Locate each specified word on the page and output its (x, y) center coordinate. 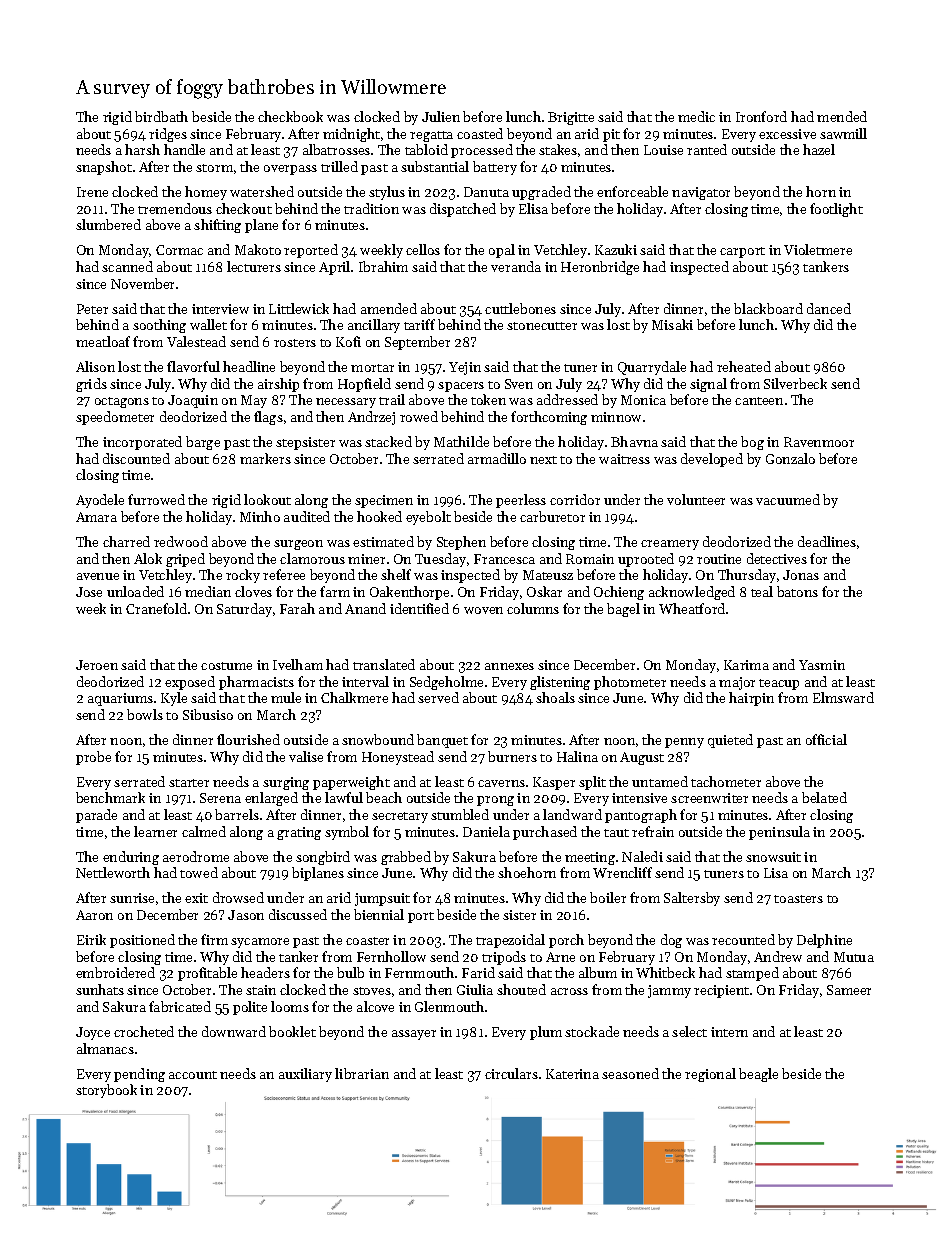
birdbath (161, 116)
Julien (441, 116)
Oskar (544, 591)
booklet (292, 1031)
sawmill (843, 133)
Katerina (572, 1074)
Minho (260, 516)
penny (684, 743)
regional (710, 1075)
